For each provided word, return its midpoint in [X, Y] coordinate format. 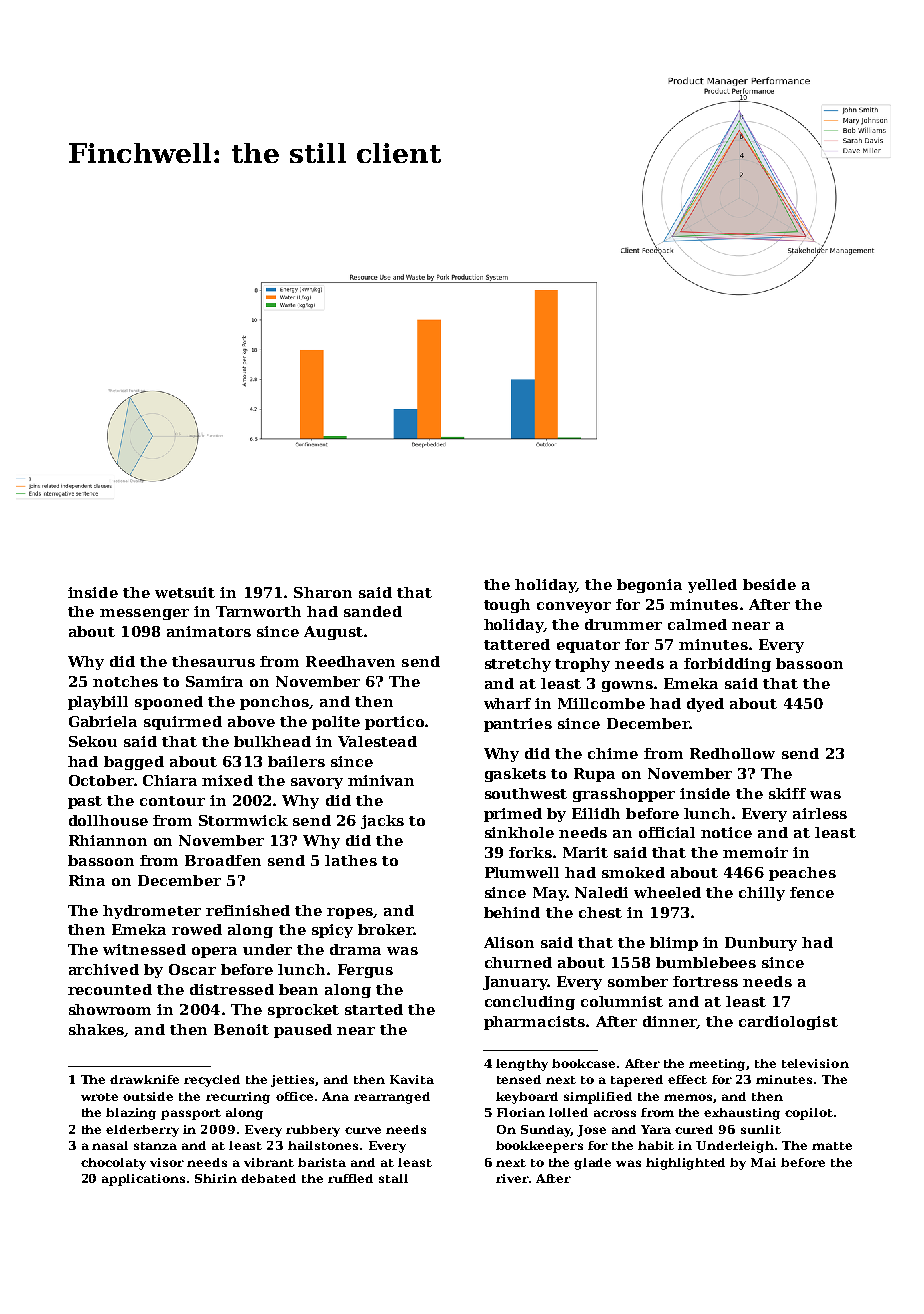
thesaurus [213, 661]
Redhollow [732, 753]
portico [394, 723]
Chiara [170, 780]
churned [518, 962]
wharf [507, 703]
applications [143, 1180]
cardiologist [788, 1023]
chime [613, 753]
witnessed [144, 949]
